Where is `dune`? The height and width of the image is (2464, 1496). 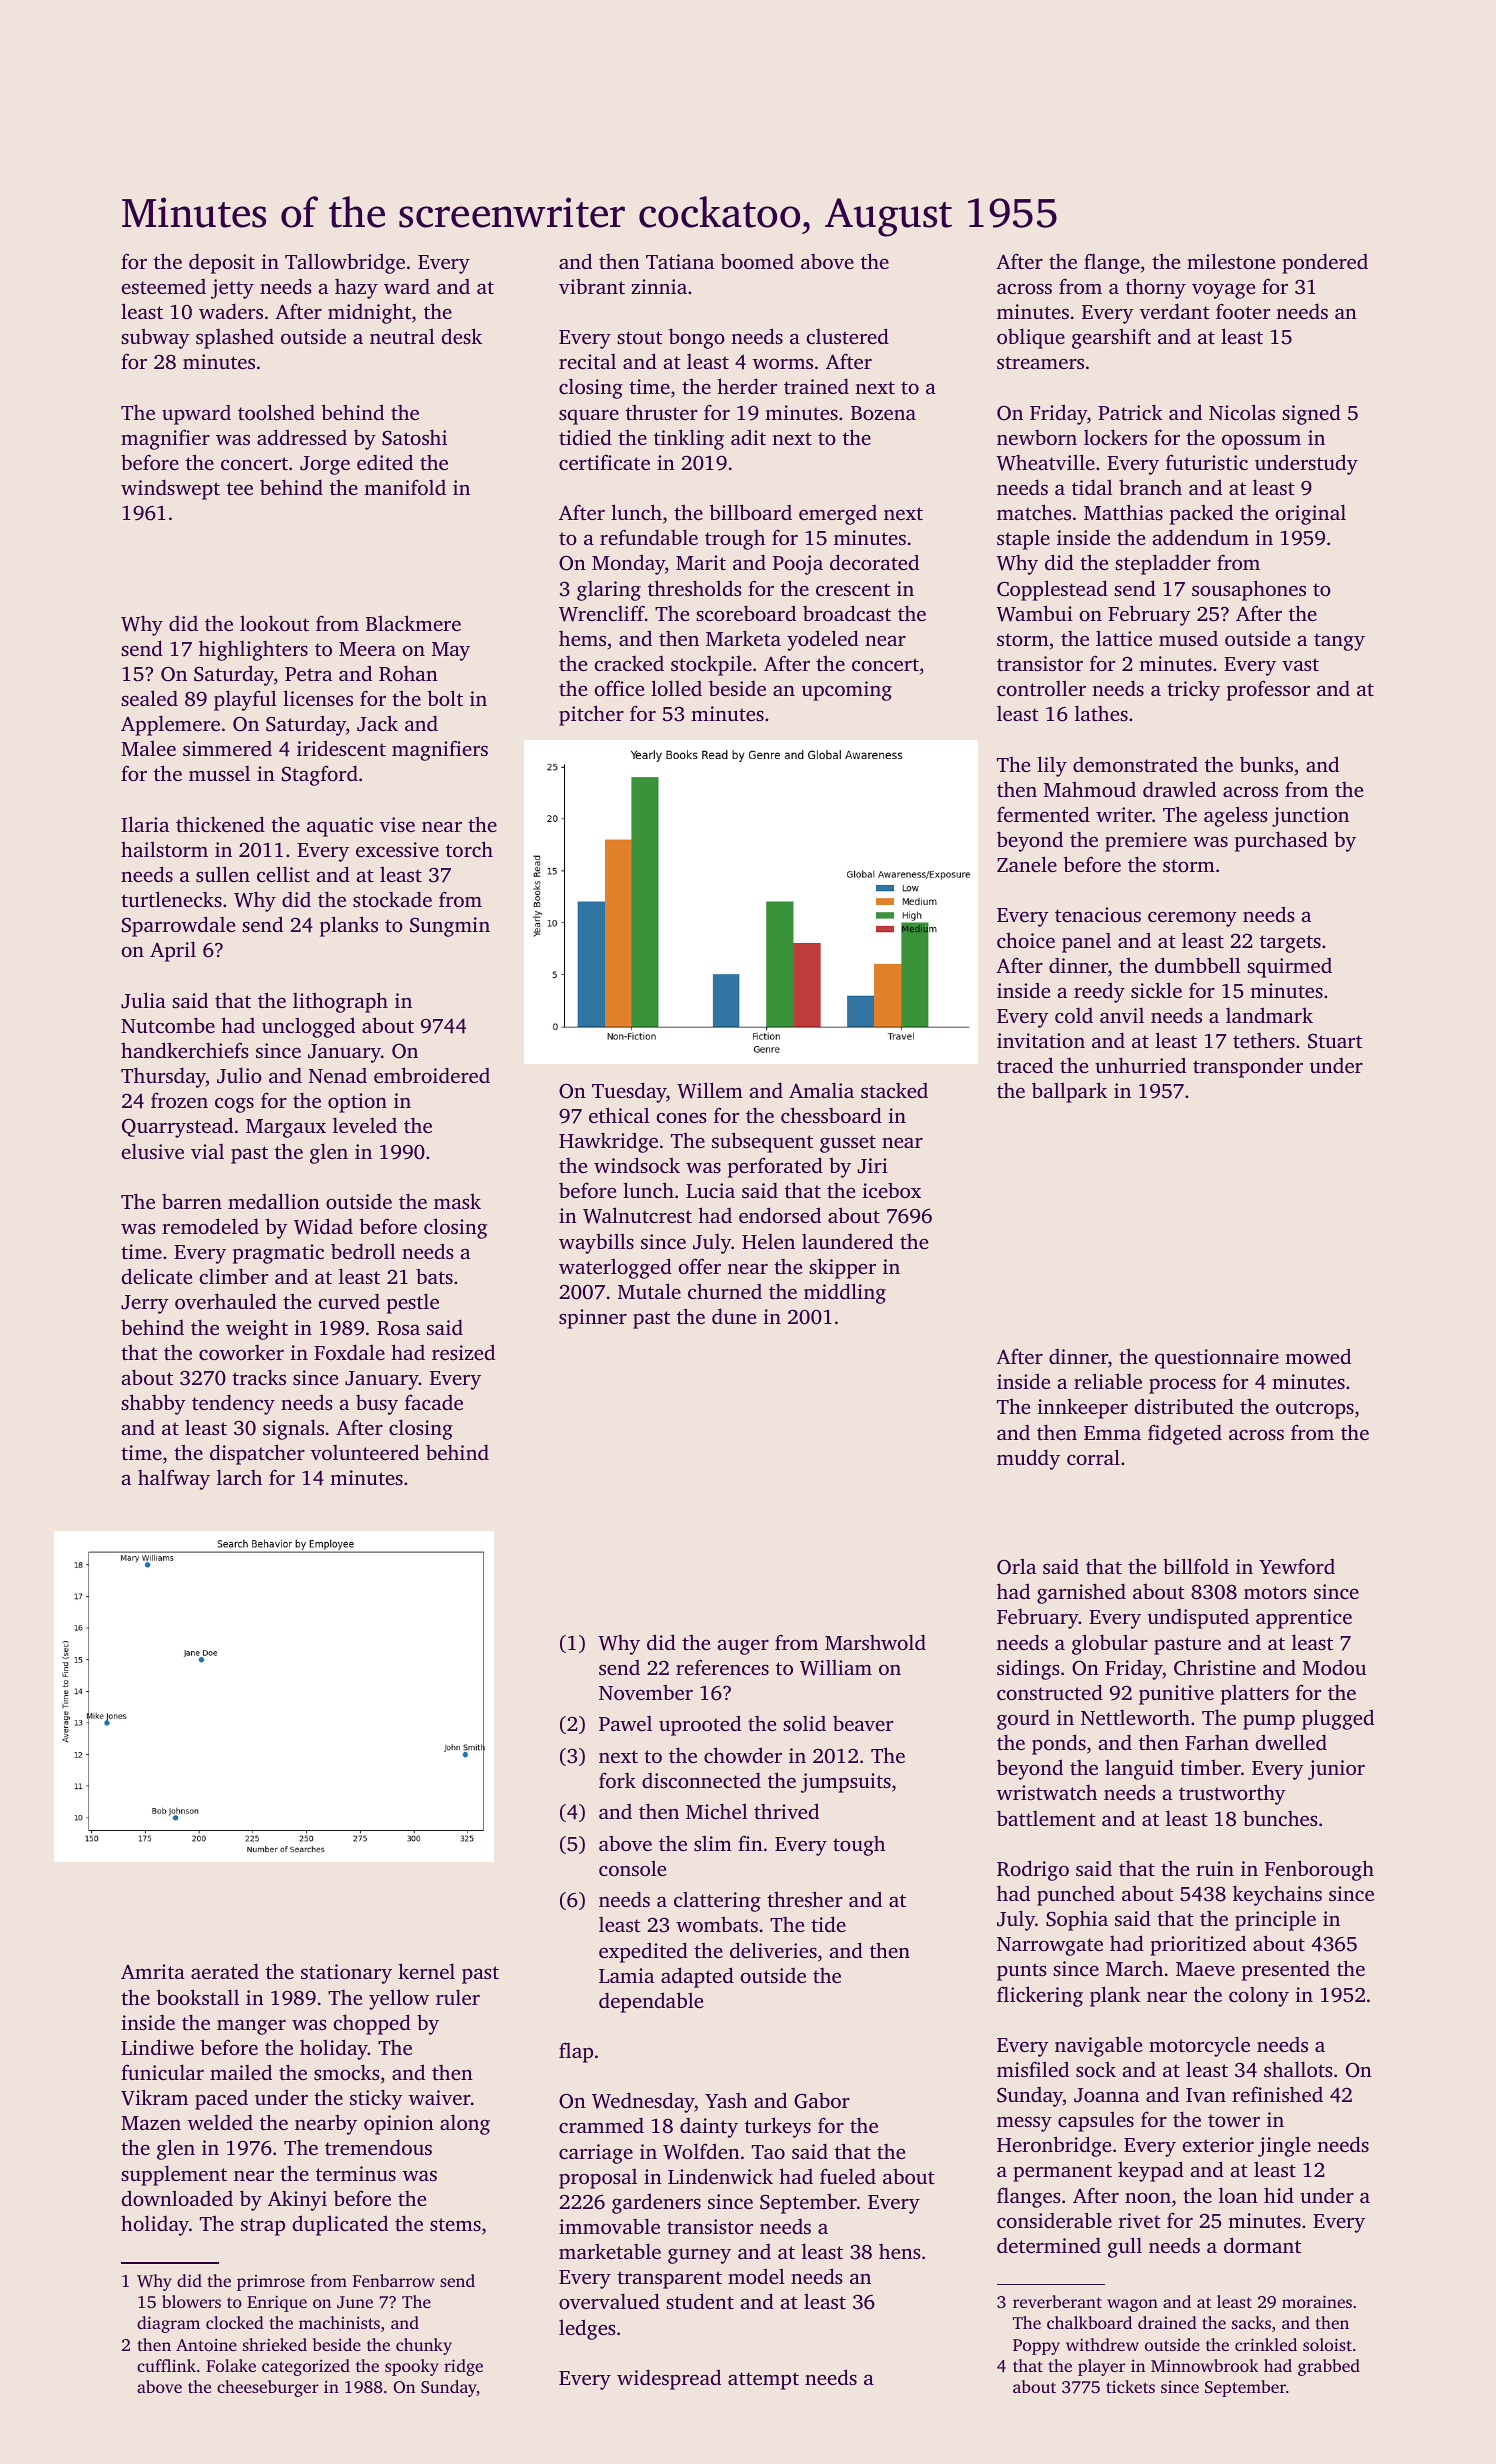 dune is located at coordinates (734, 1316).
